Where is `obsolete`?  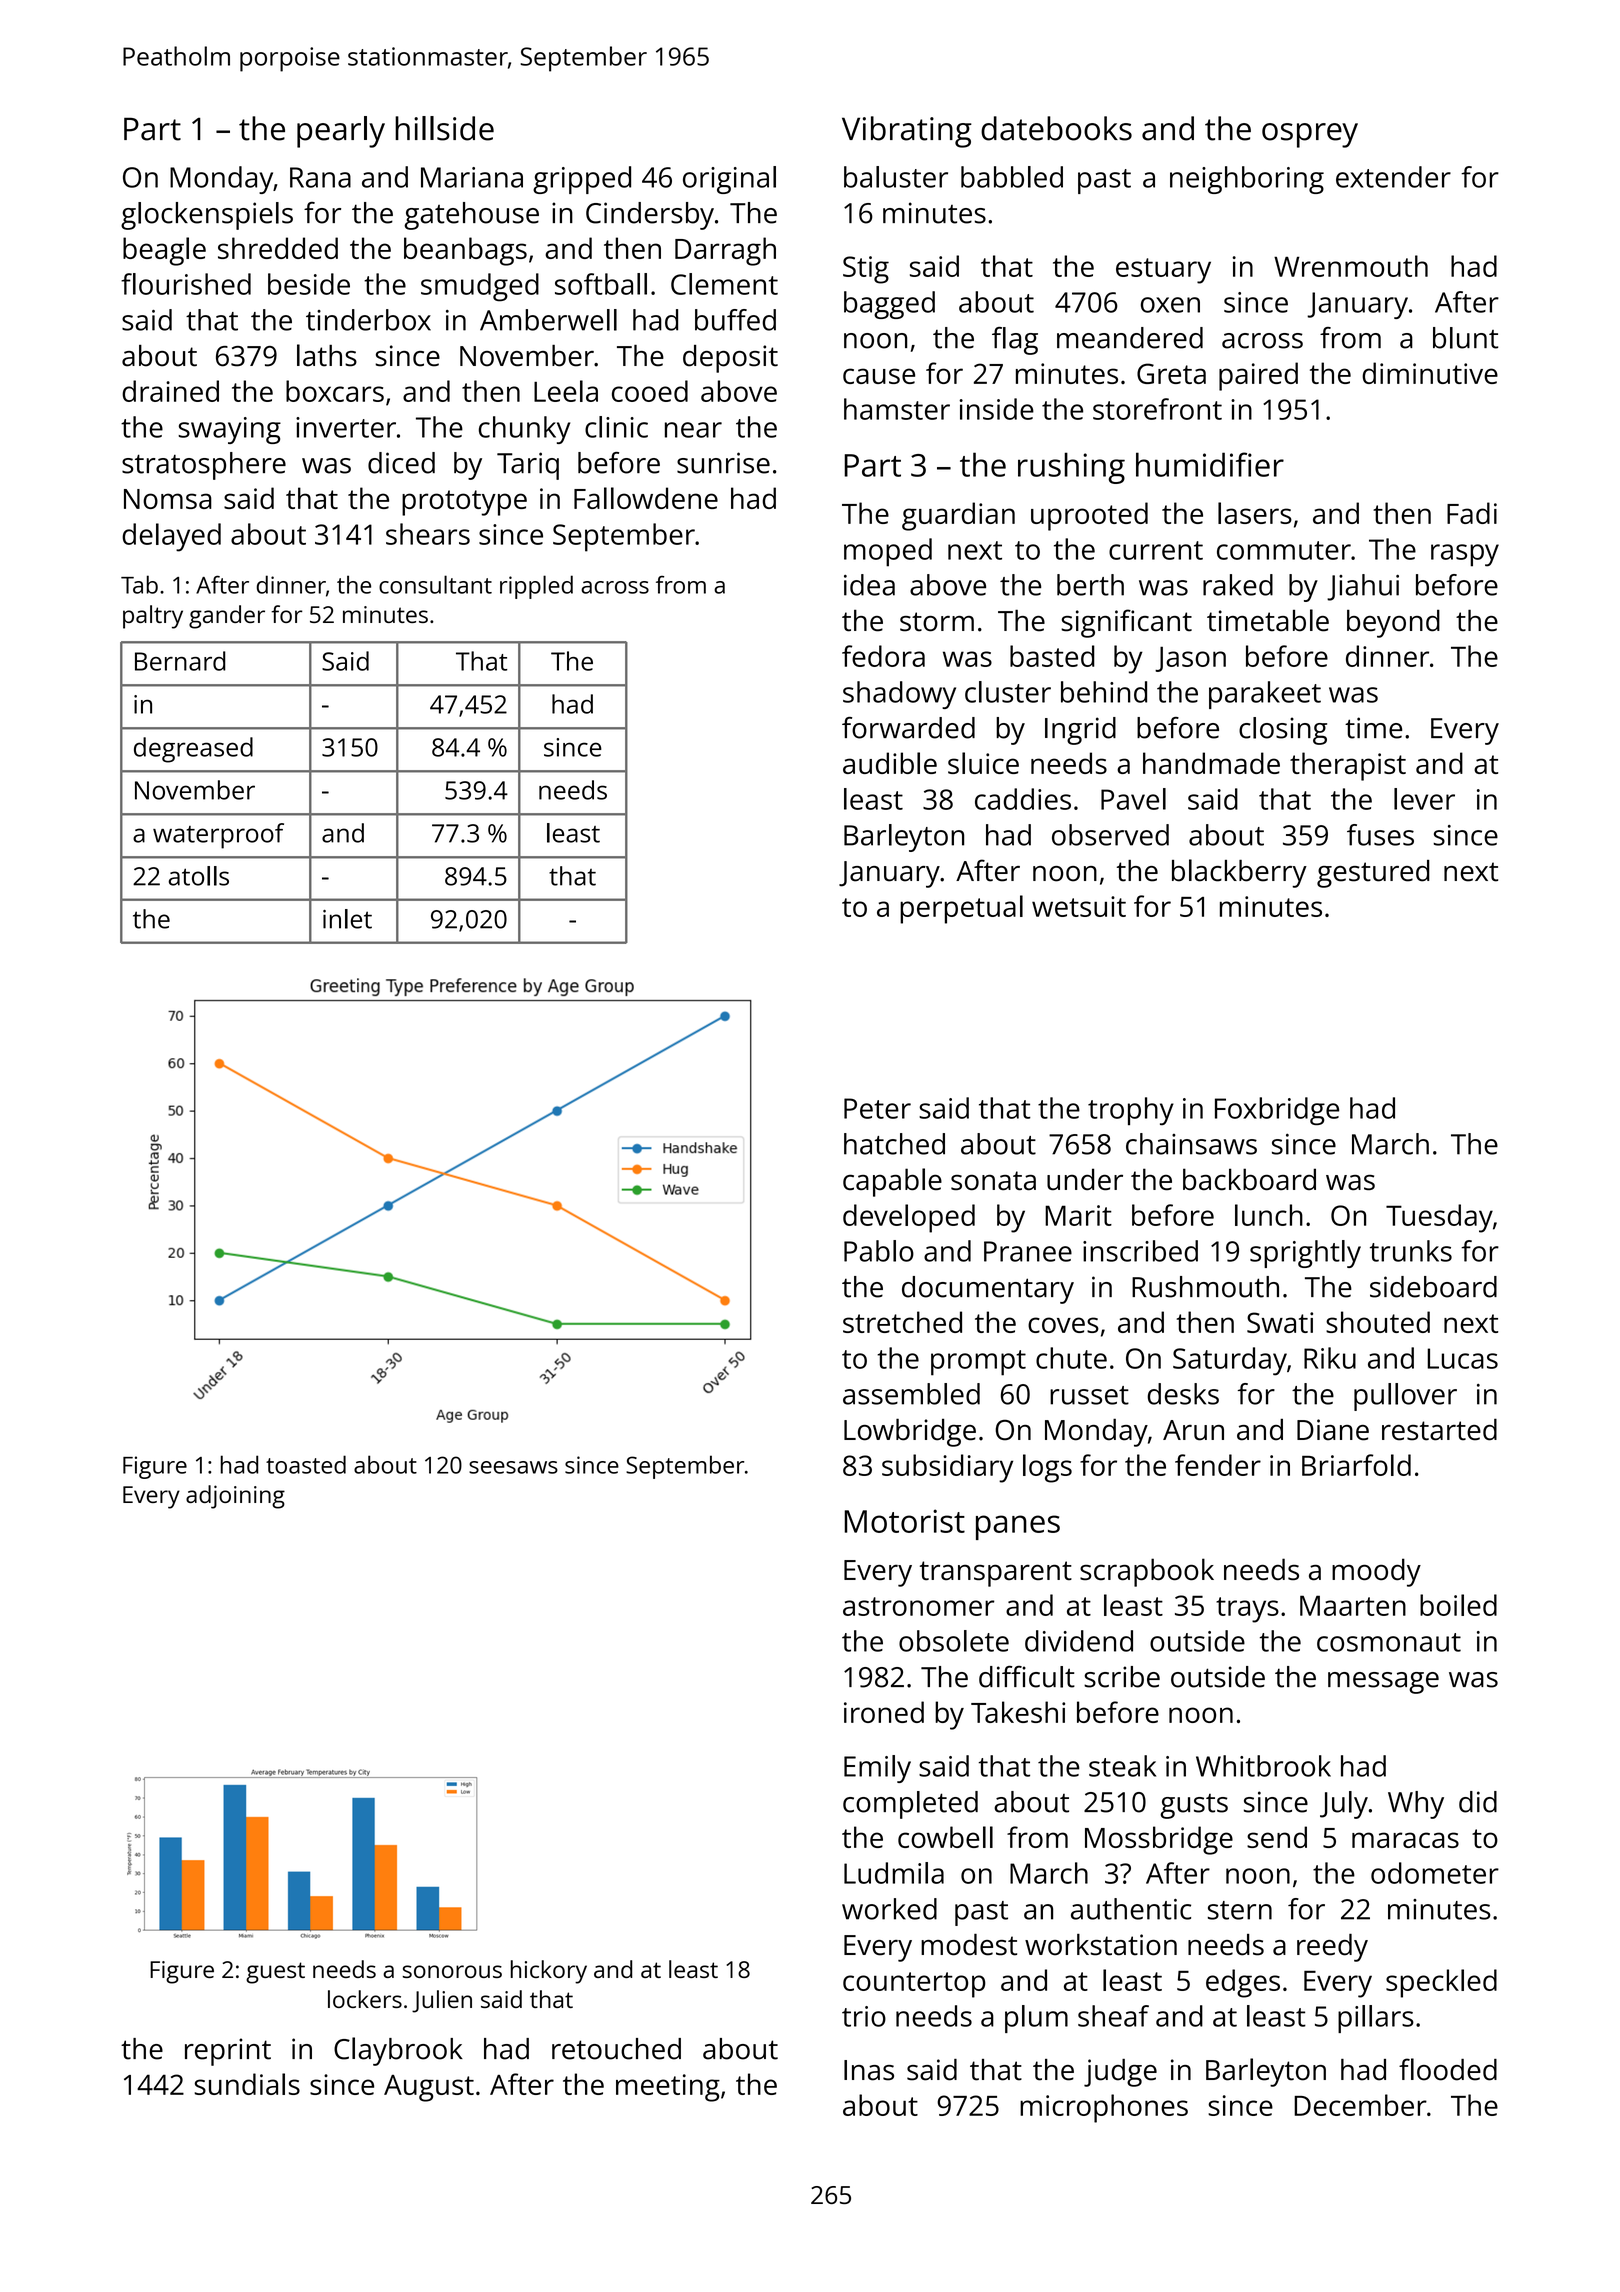
obsolete is located at coordinates (954, 1641).
